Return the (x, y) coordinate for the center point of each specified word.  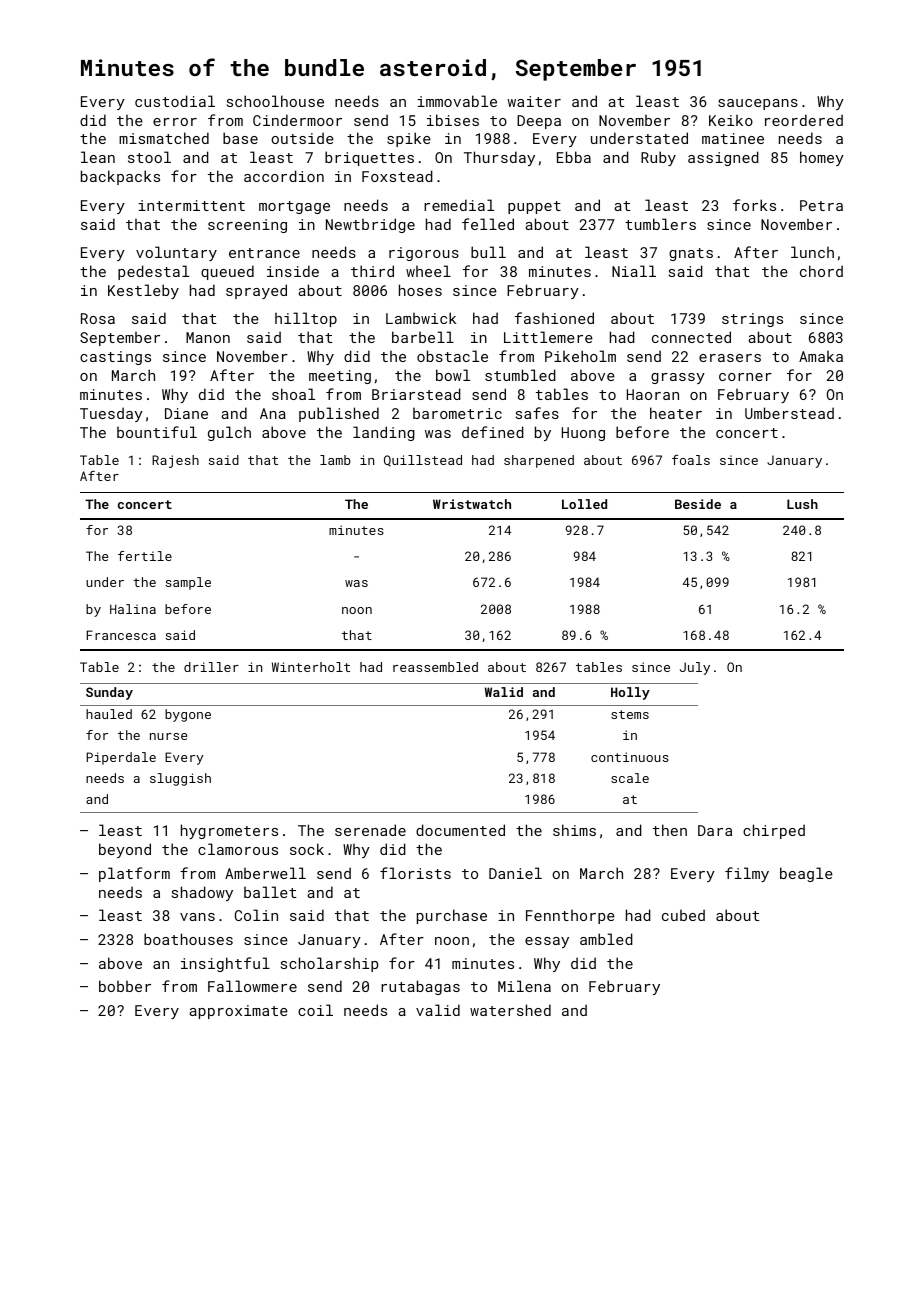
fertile (145, 556)
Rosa (98, 318)
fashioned (554, 318)
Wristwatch (472, 504)
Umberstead (789, 413)
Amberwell (265, 873)
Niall (634, 271)
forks (754, 205)
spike (409, 139)
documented (460, 830)
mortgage (294, 207)
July (695, 668)
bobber (125, 986)
